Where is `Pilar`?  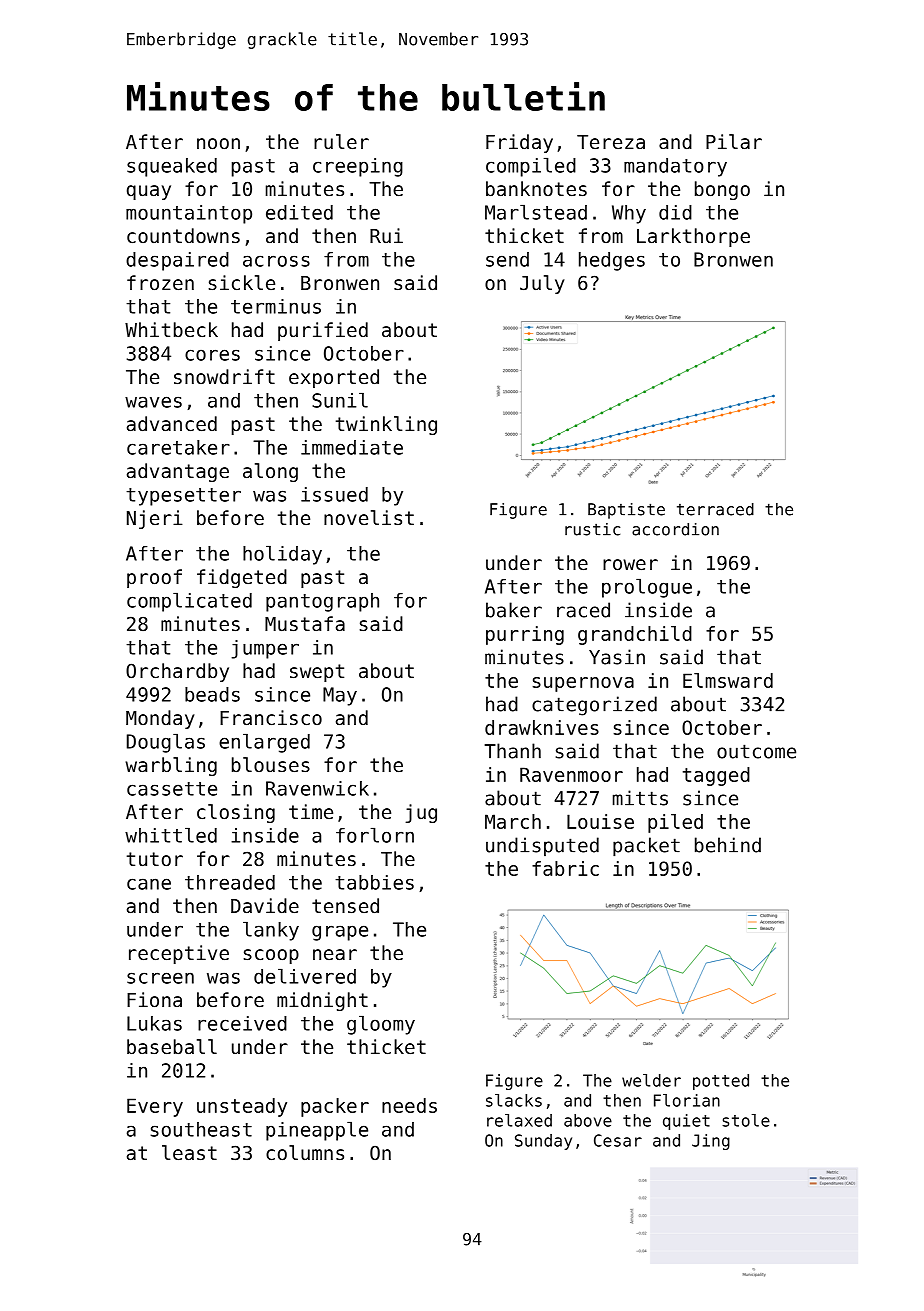 Pilar is located at coordinates (734, 141).
